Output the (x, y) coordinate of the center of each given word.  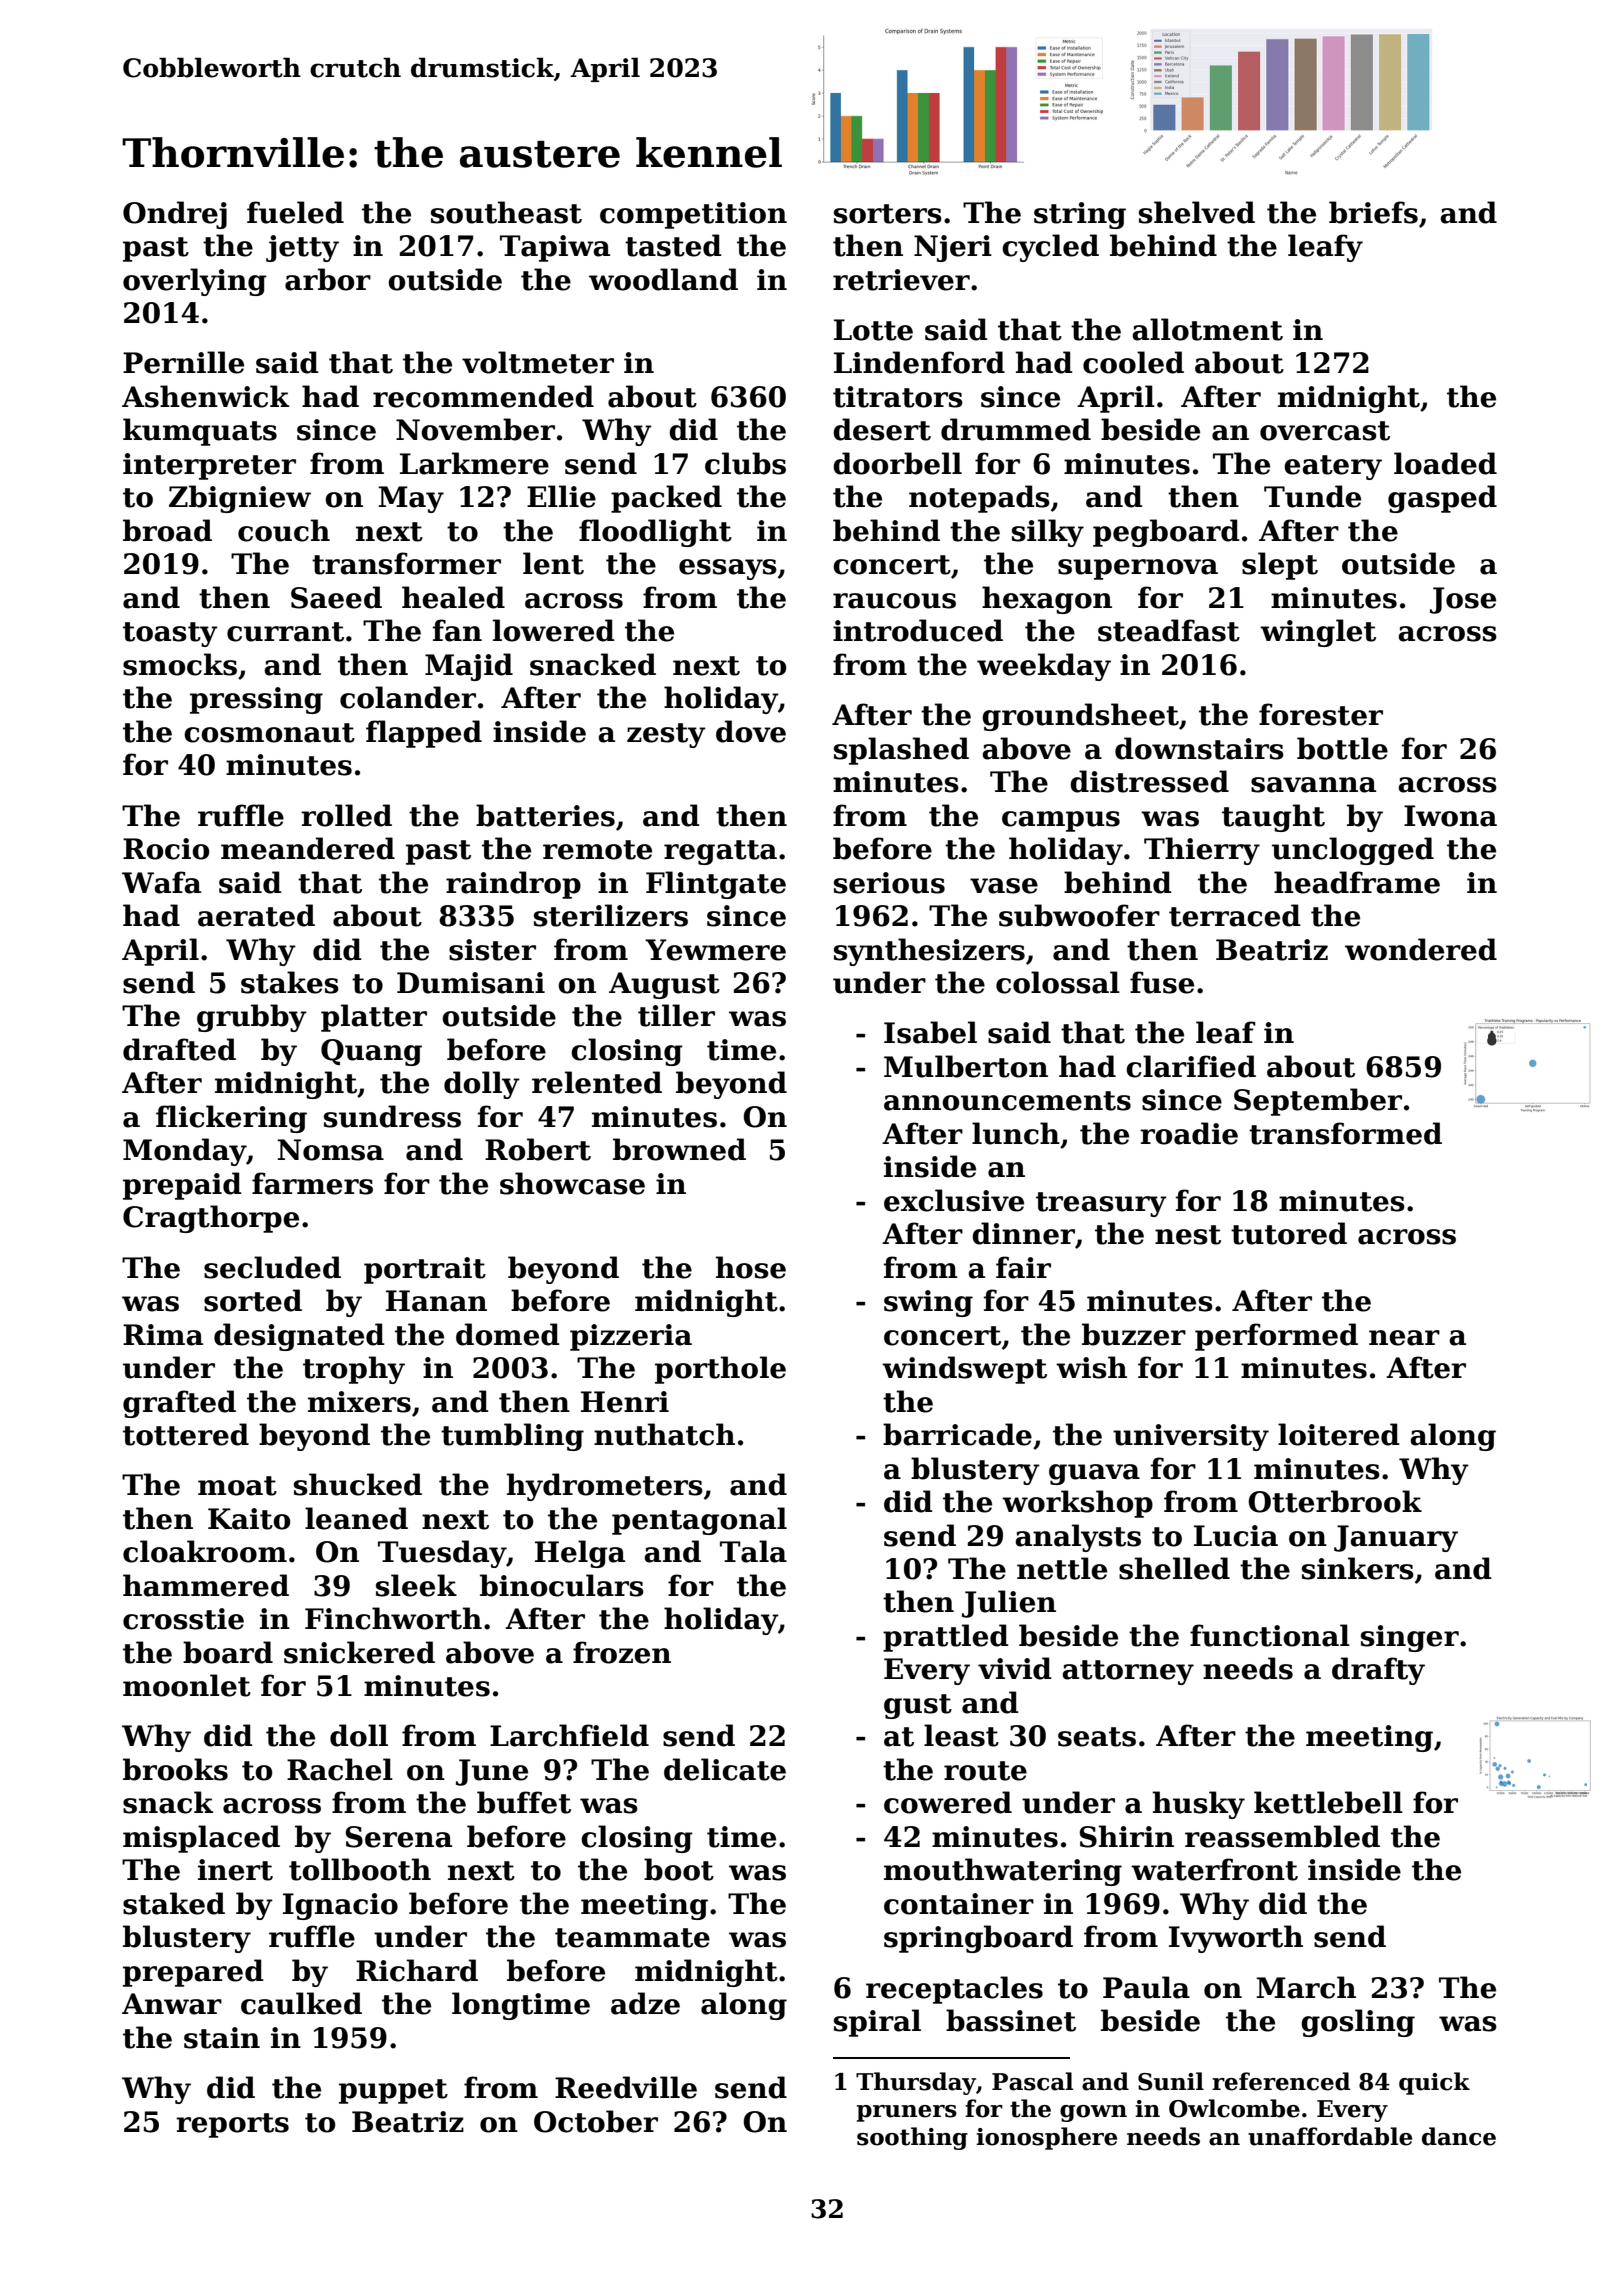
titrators (898, 397)
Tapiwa (555, 248)
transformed (1345, 1133)
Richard (417, 1970)
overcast (1325, 431)
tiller (676, 1015)
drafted (179, 1049)
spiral (877, 2023)
